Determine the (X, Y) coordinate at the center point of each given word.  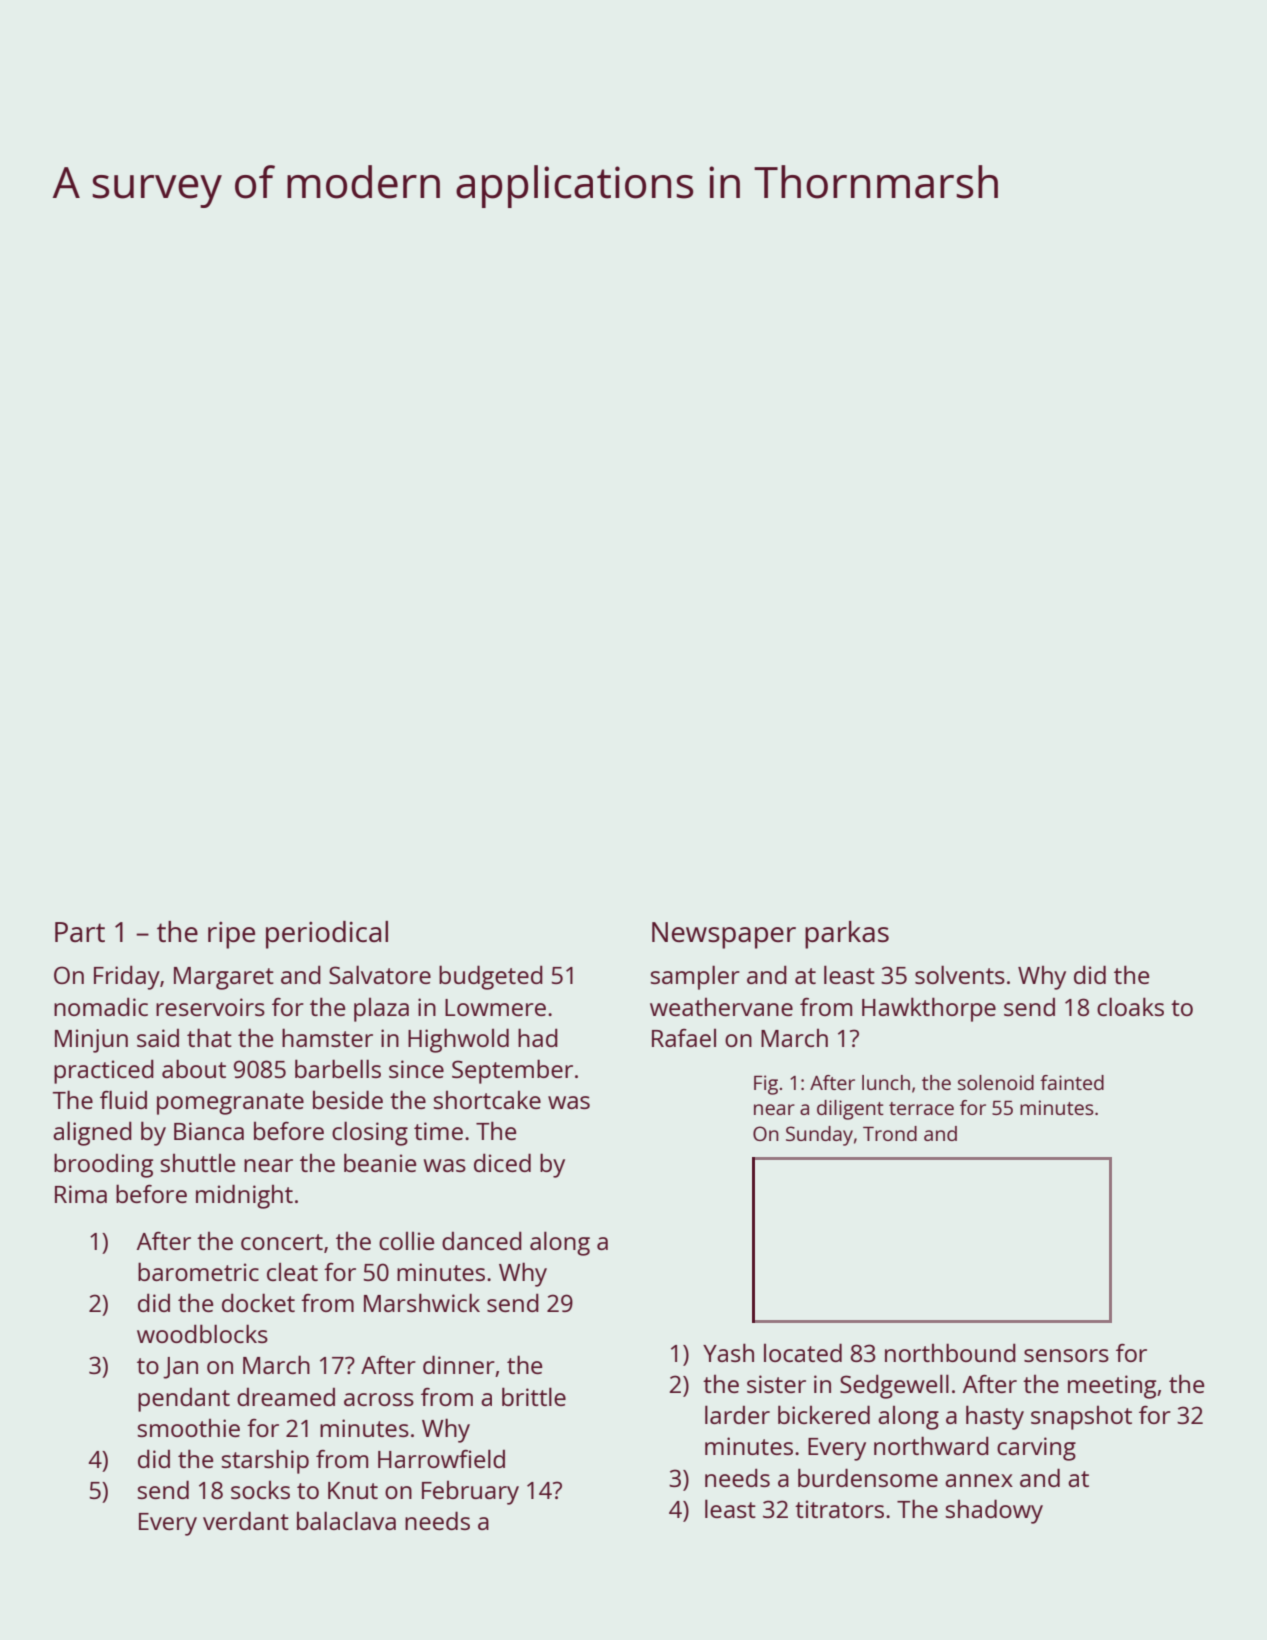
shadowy (994, 1511)
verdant (246, 1520)
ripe (231, 935)
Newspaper (724, 935)
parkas (847, 935)
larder (737, 1414)
